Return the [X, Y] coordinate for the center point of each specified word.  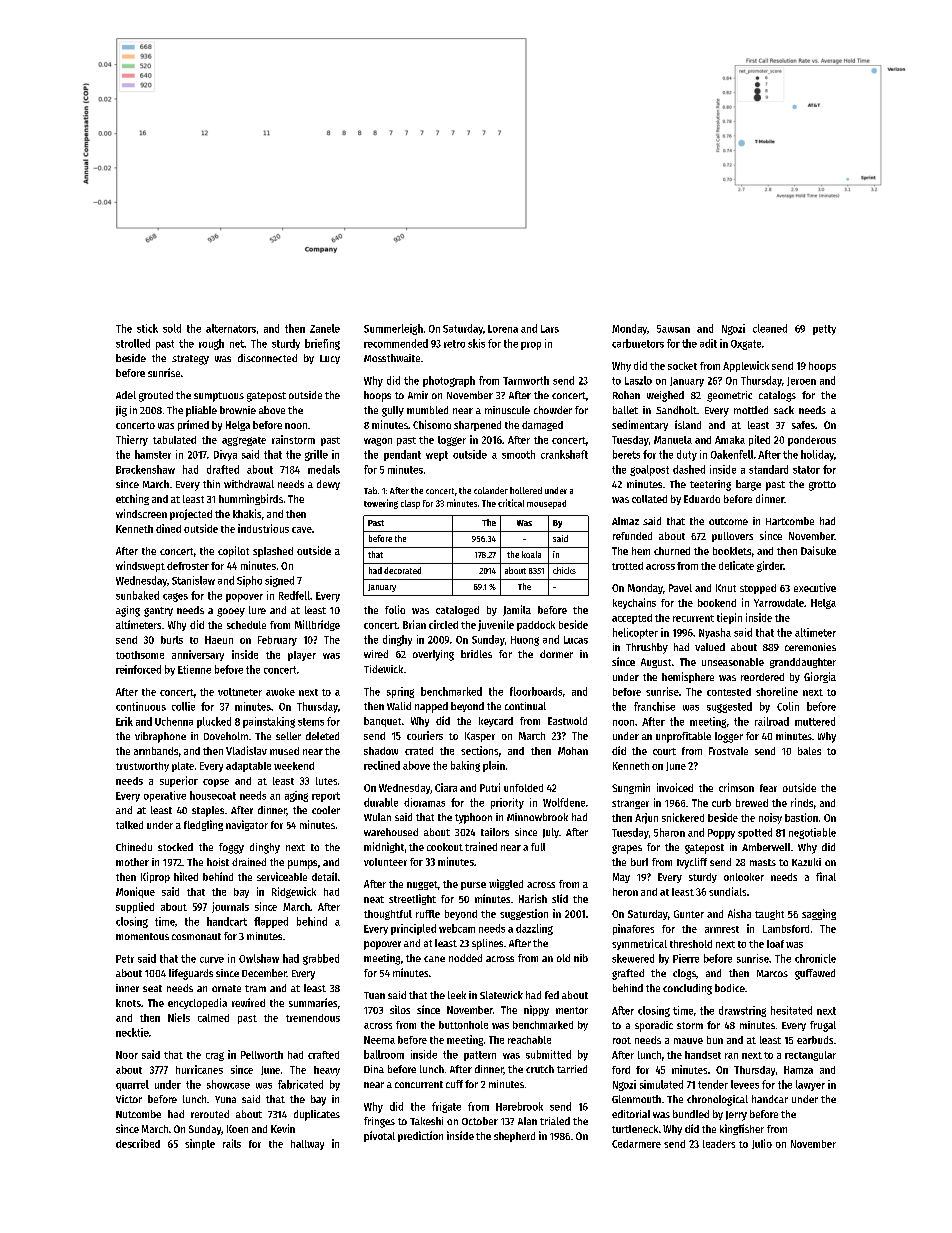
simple [200, 1144]
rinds [802, 802]
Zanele [325, 328]
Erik [124, 721]
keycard [496, 722]
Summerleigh [393, 329]
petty [824, 330]
